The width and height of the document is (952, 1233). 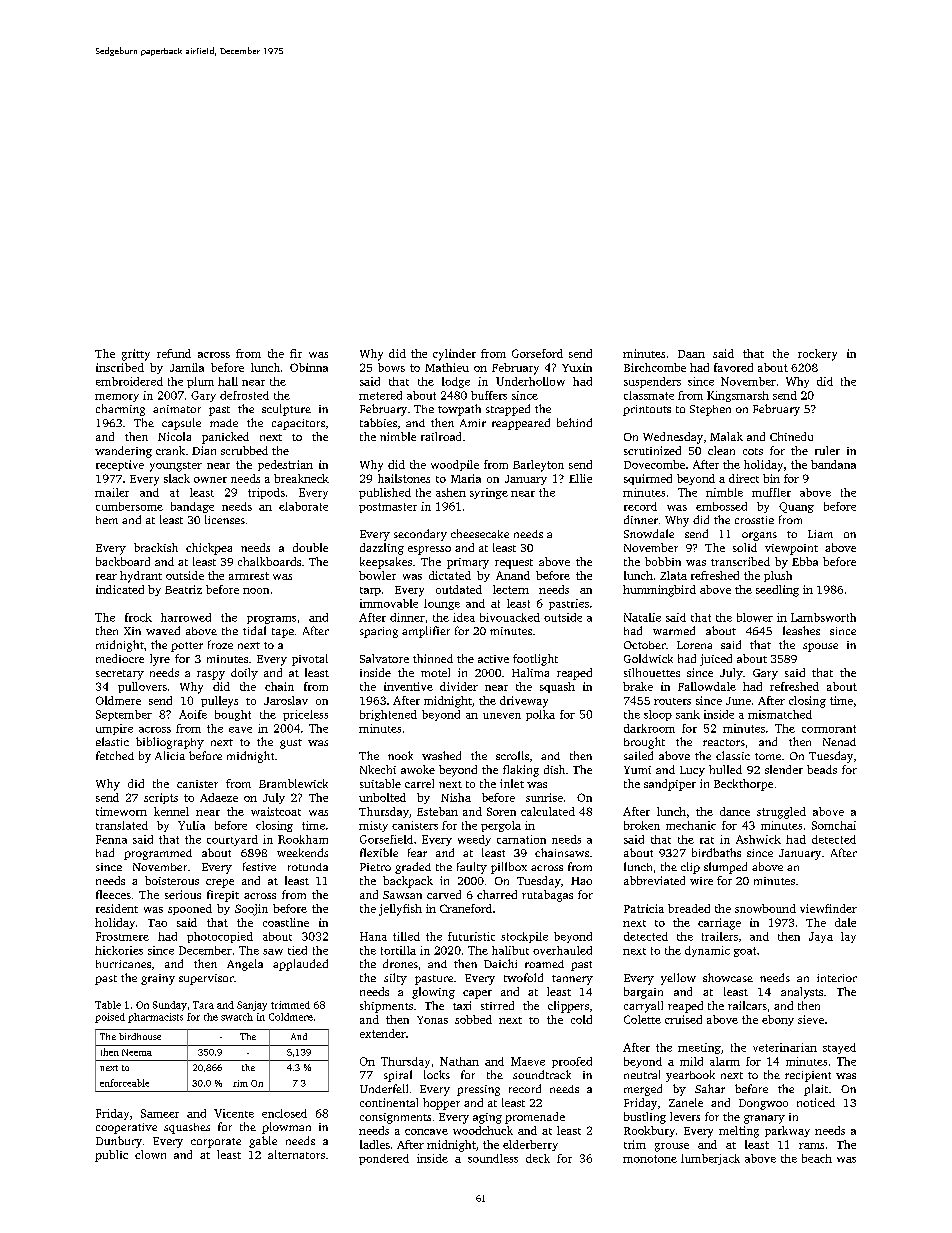 I want to click on proofed, so click(x=572, y=1062).
